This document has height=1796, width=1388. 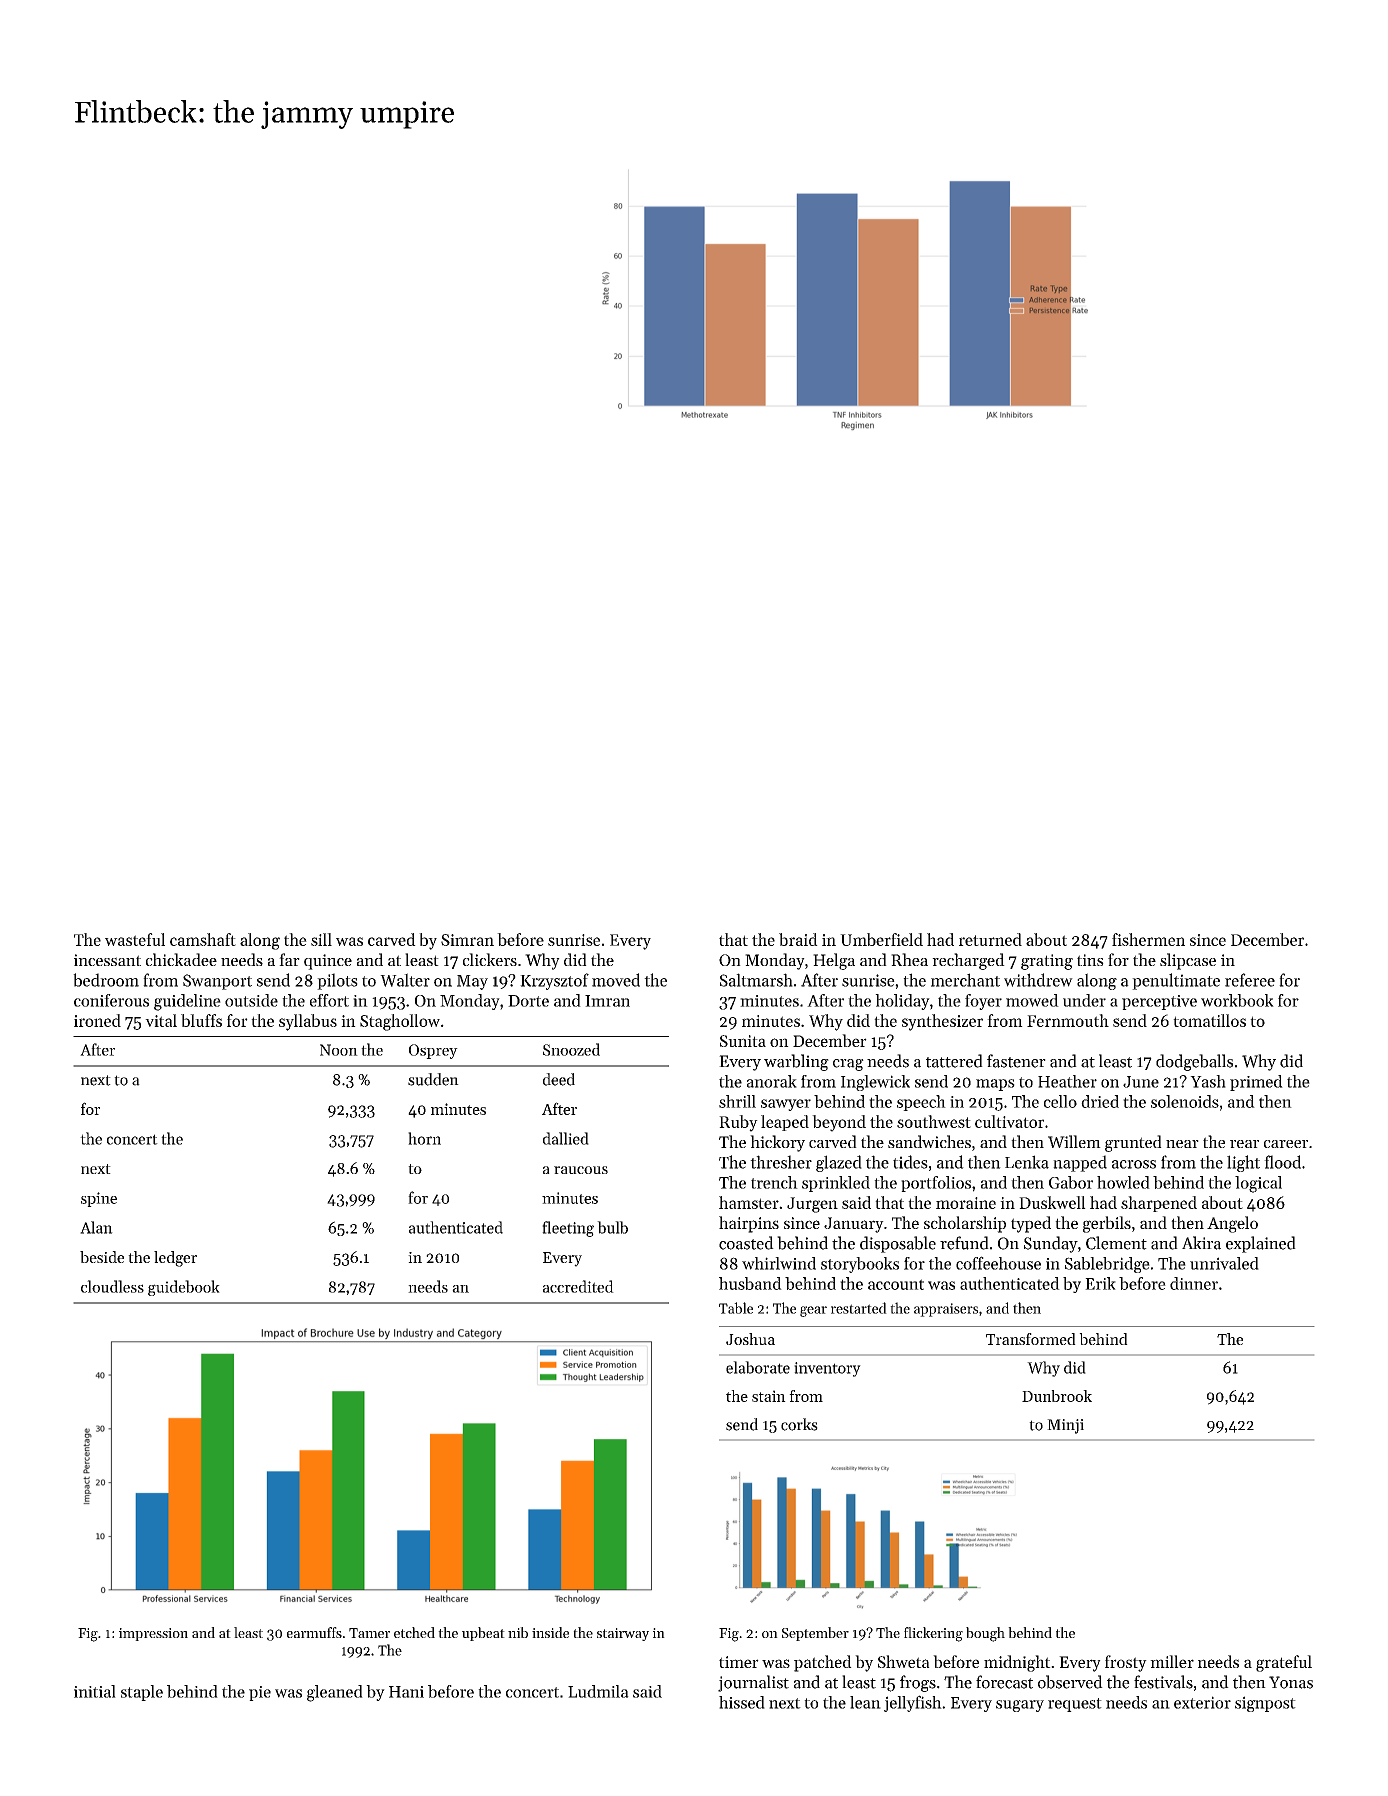 I want to click on husband, so click(x=750, y=1283).
